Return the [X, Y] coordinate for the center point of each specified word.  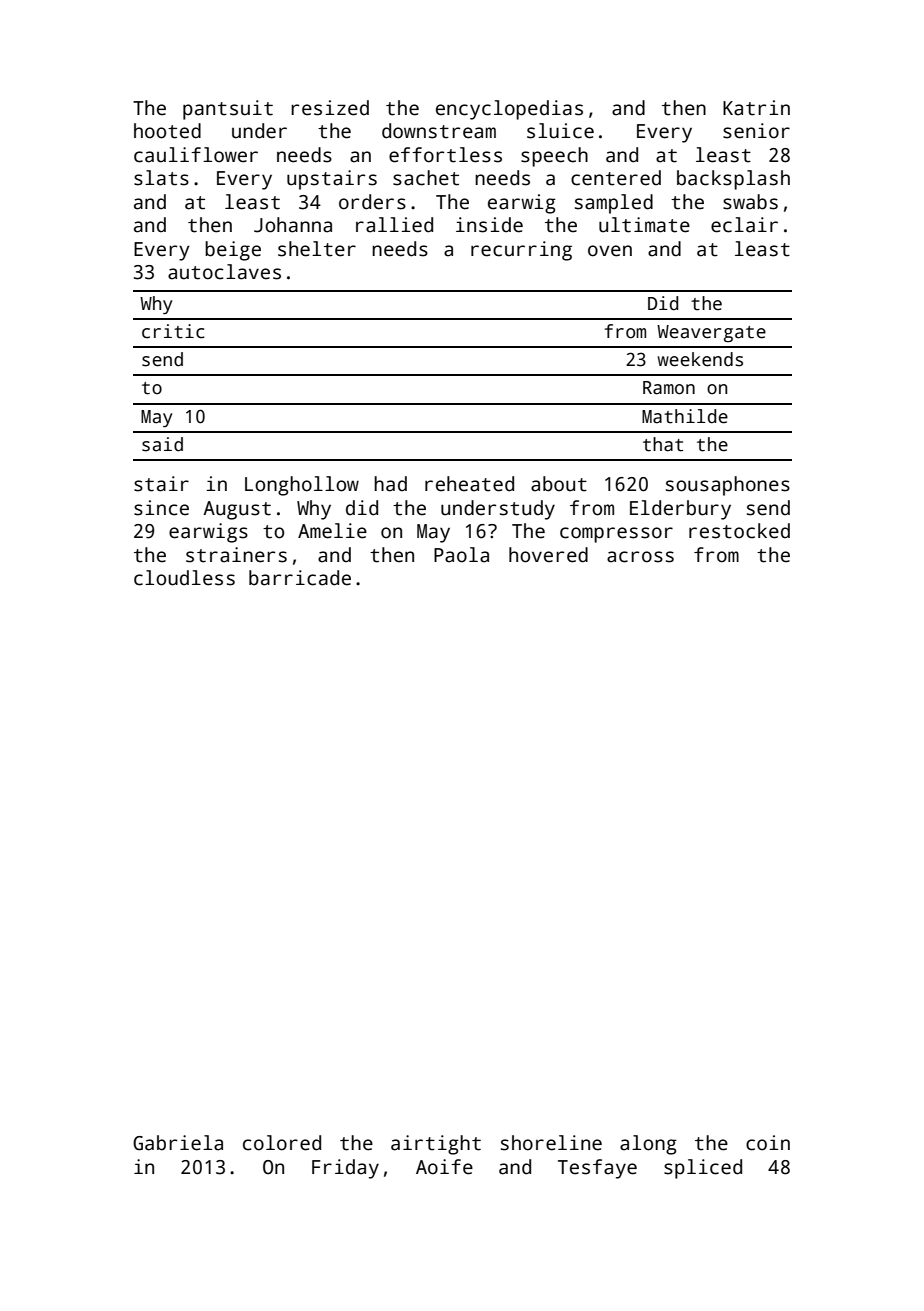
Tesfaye [597, 1169]
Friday [345, 1169]
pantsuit [228, 110]
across [640, 557]
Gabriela [178, 1143]
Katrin [756, 108]
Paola [461, 555]
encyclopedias [509, 110]
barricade [300, 578]
